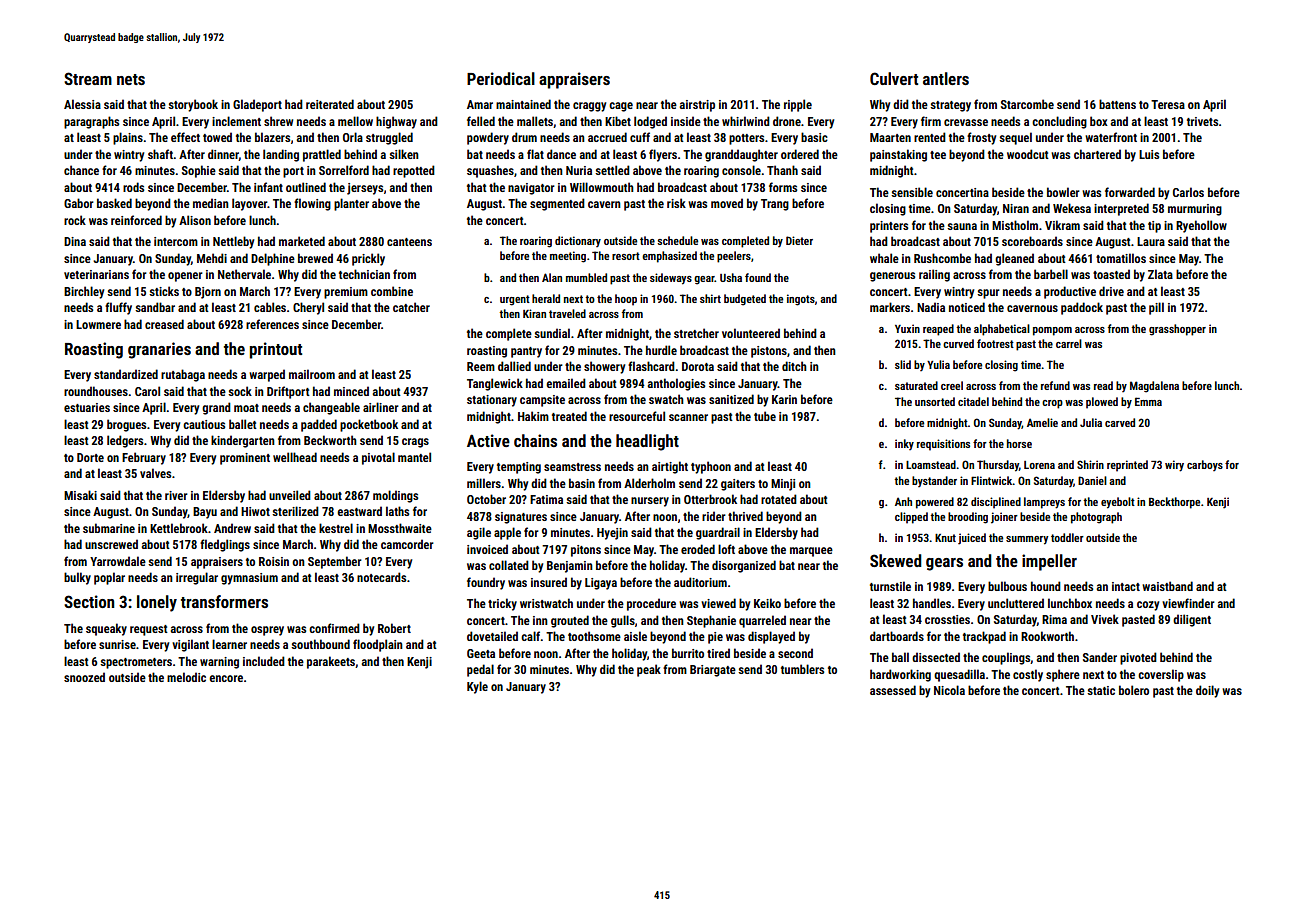  What do you see at coordinates (552, 277) in the page?
I see `Alan` at bounding box center [552, 277].
